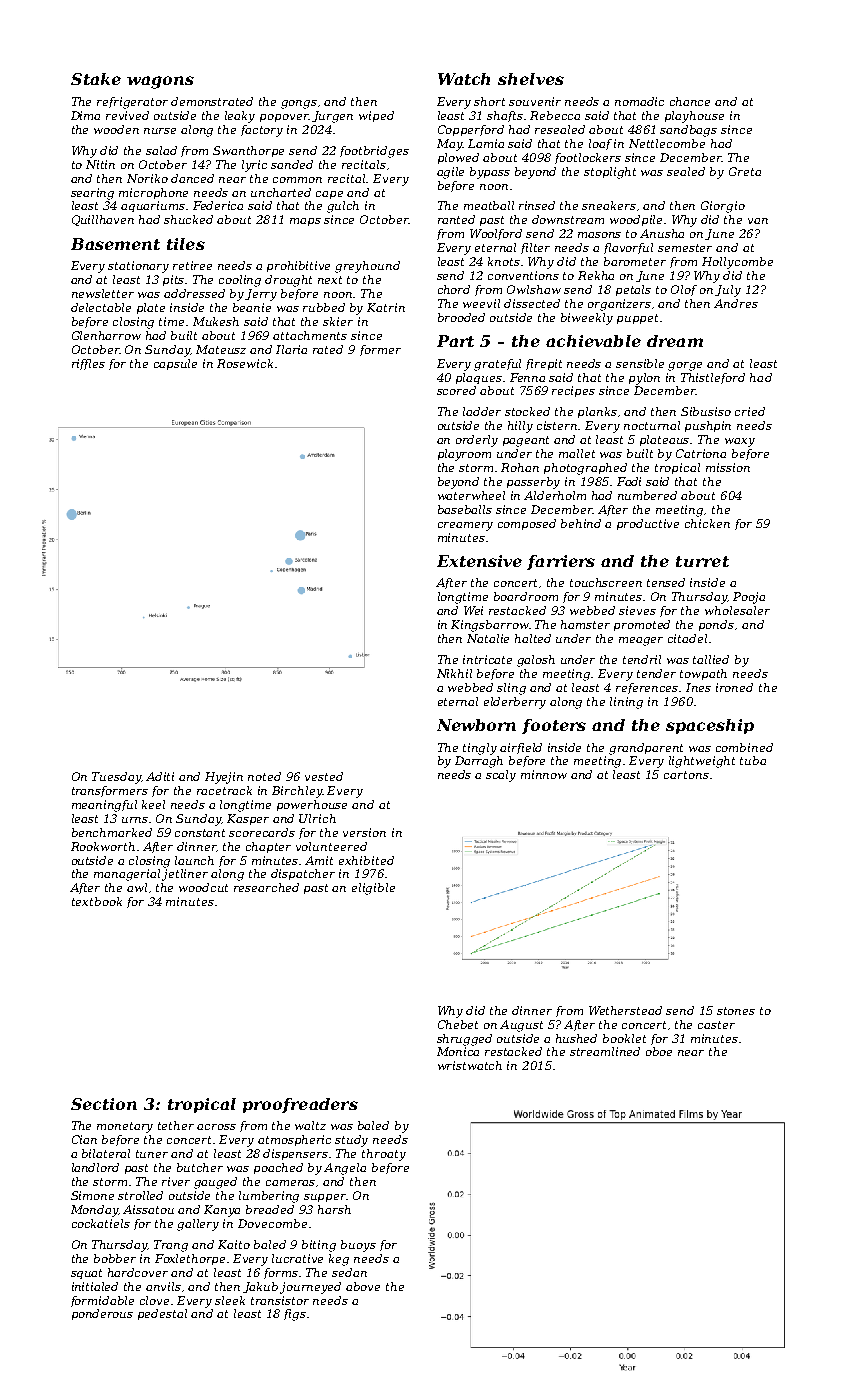  What do you see at coordinates (587, 319) in the document?
I see `biweekly` at bounding box center [587, 319].
